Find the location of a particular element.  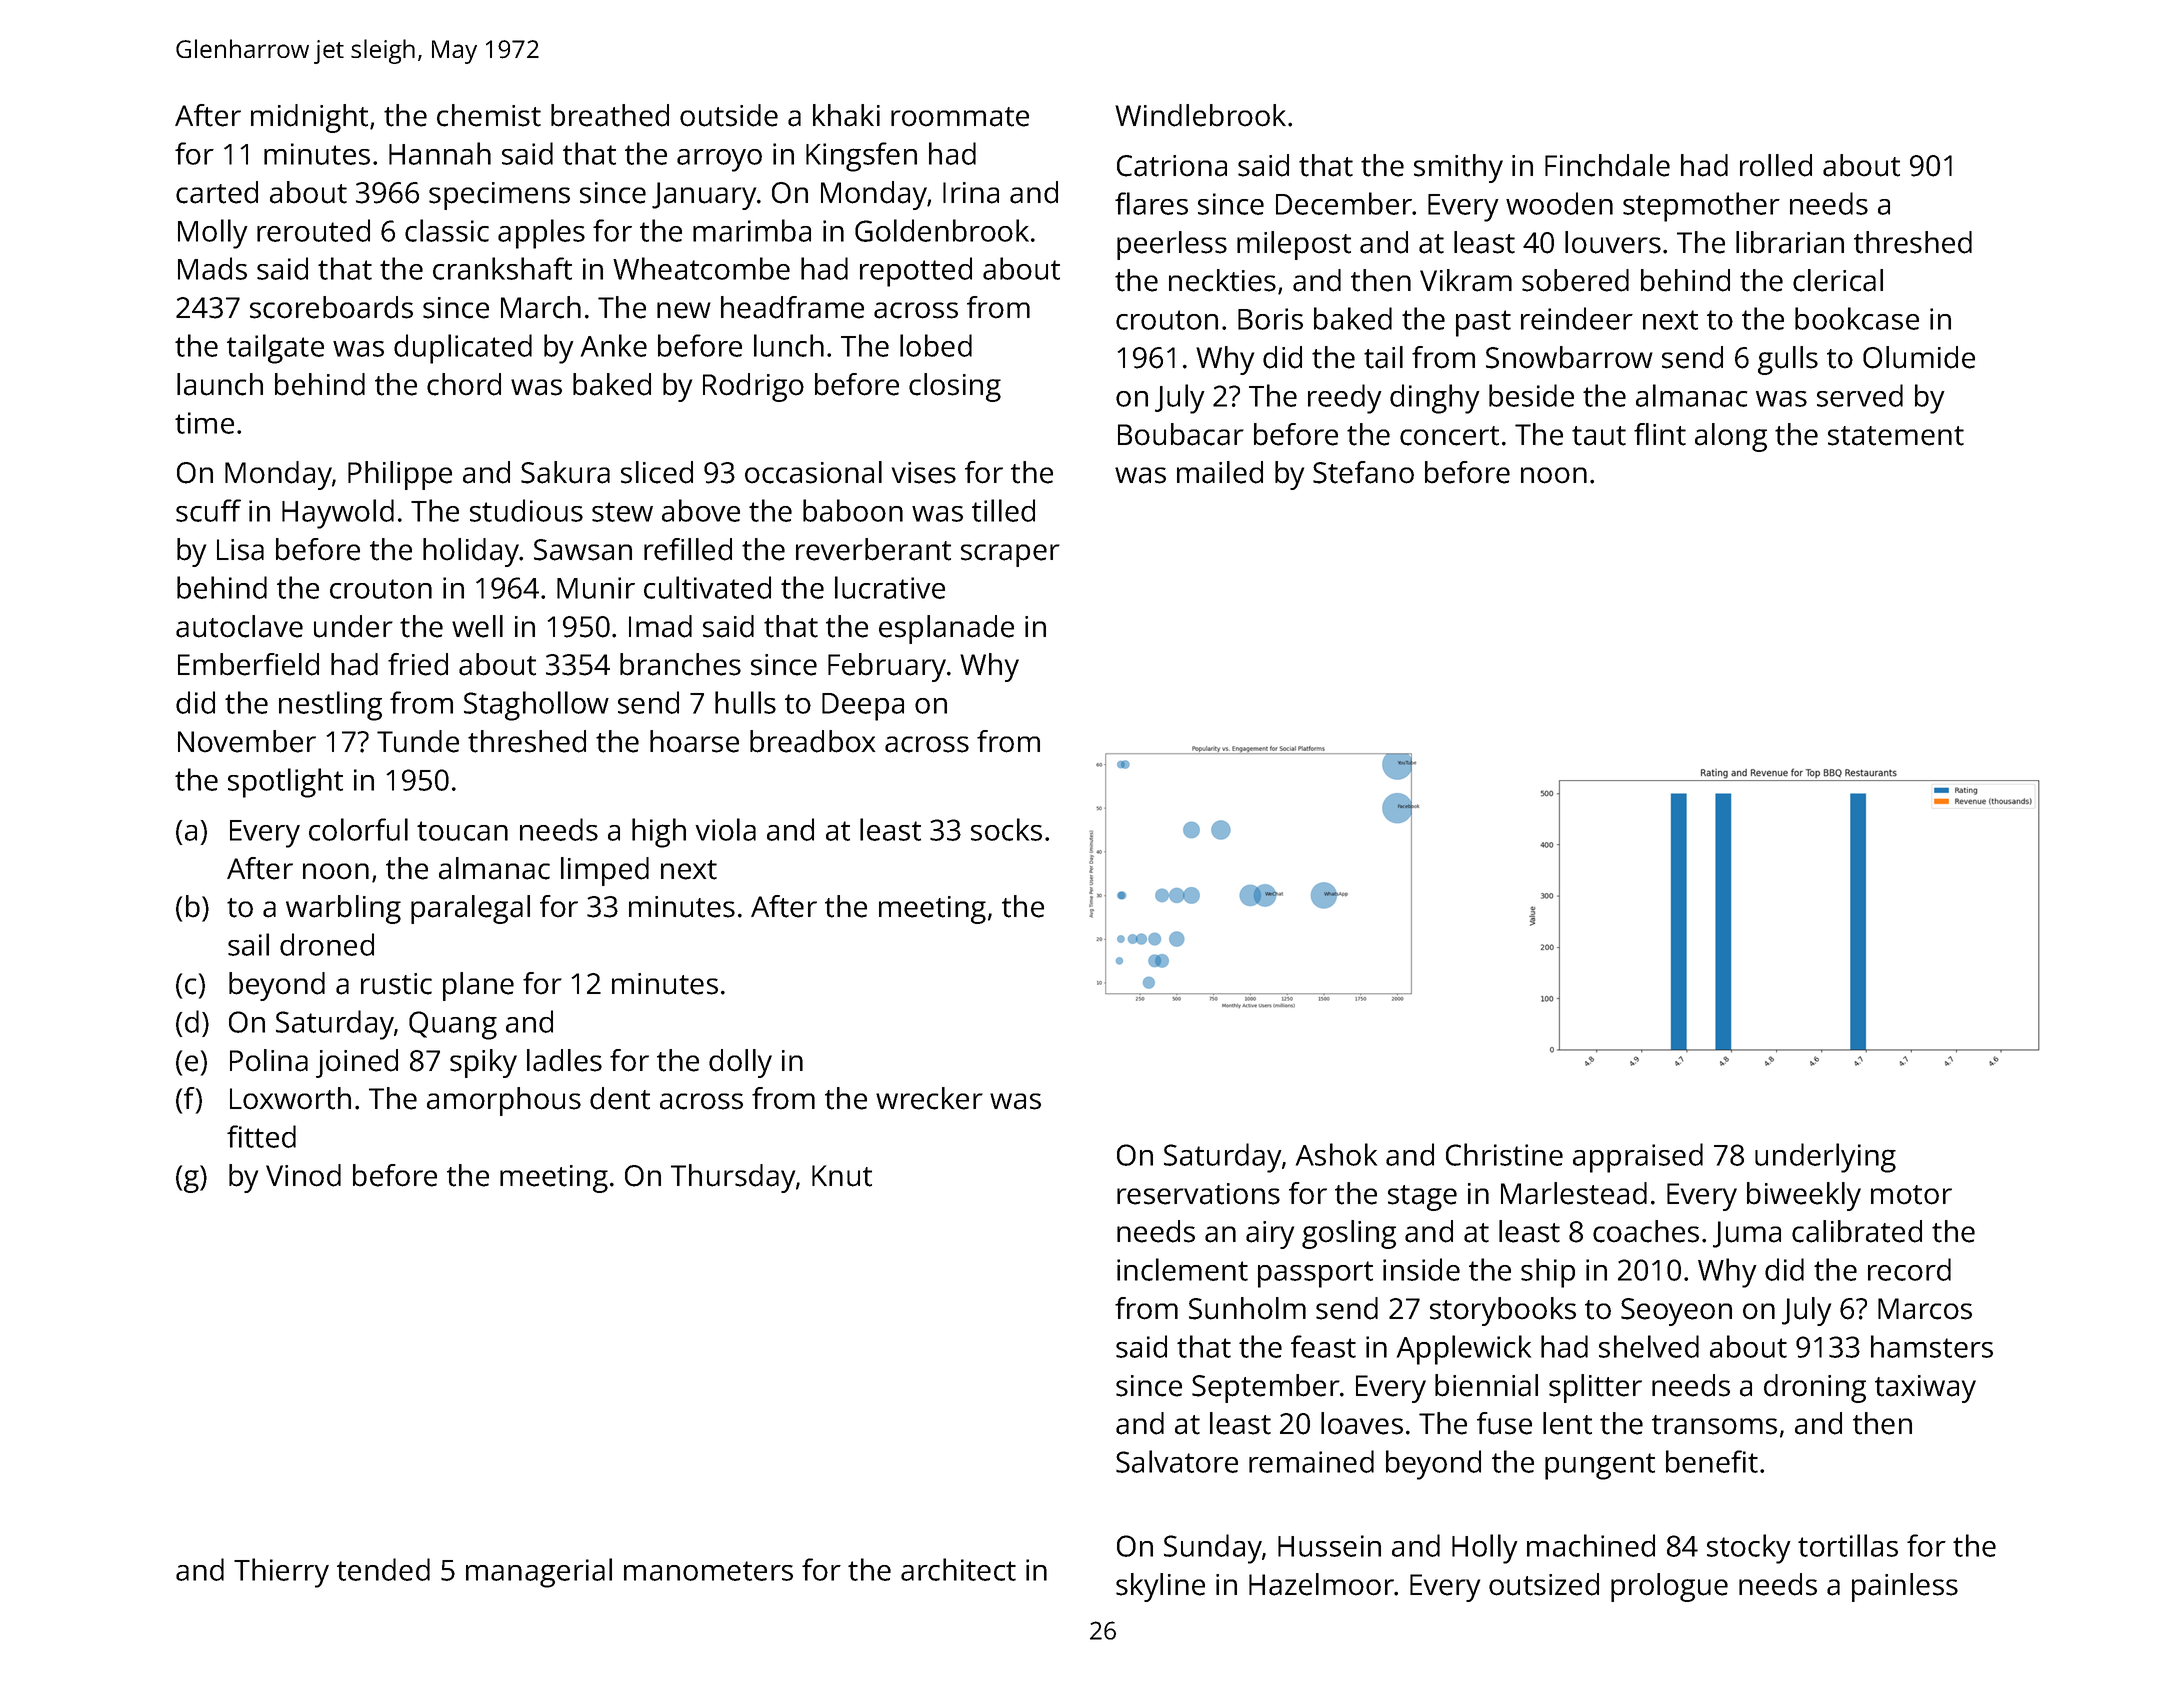

manometers is located at coordinates (708, 1571).
